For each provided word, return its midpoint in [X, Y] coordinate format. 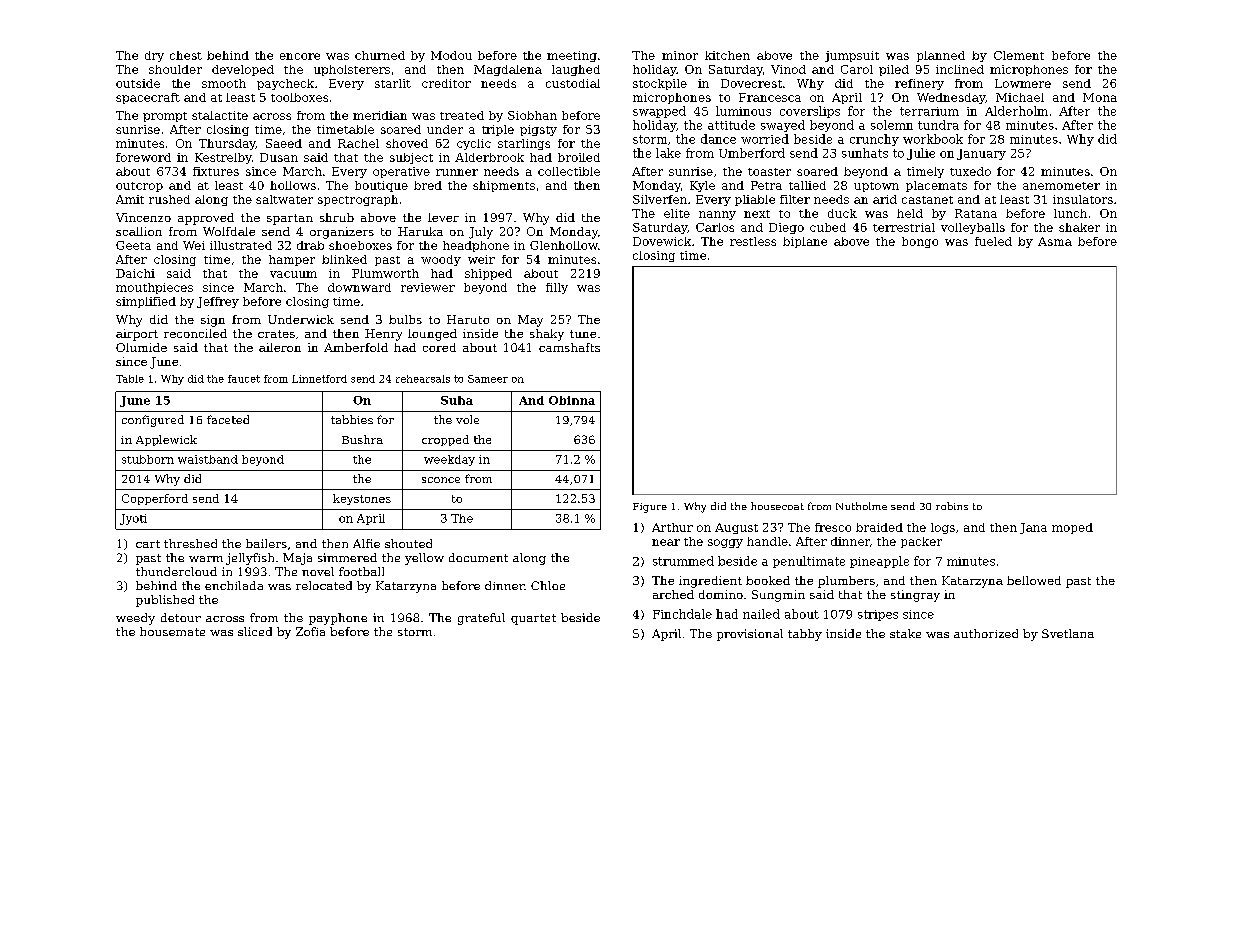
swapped [659, 112]
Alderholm [1016, 111]
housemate [172, 631]
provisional [750, 635]
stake [905, 633]
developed [243, 70]
